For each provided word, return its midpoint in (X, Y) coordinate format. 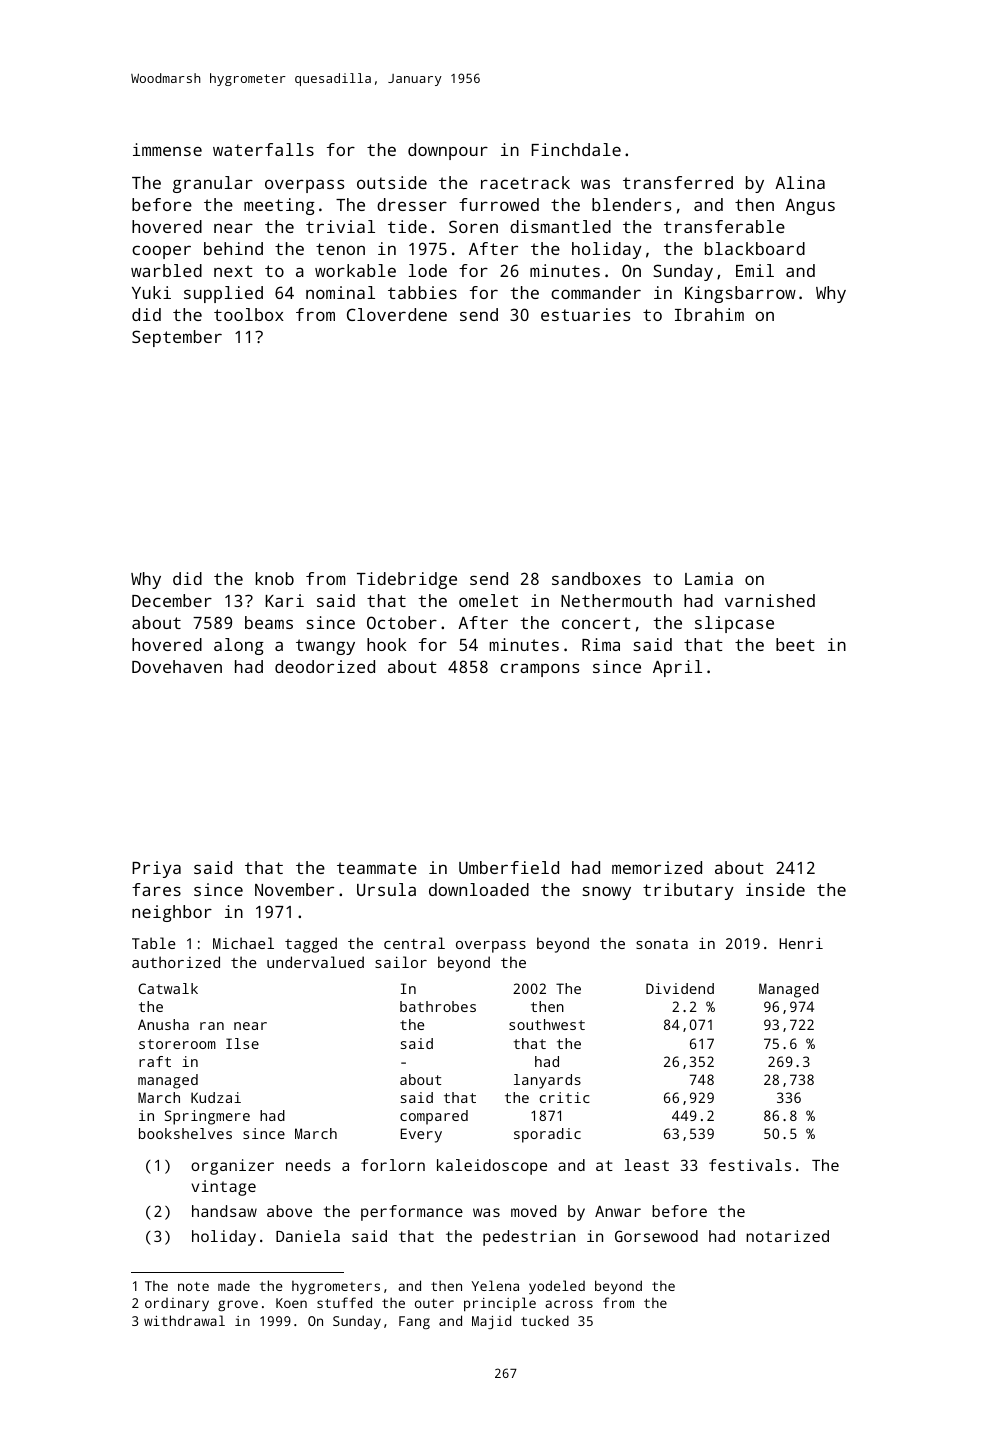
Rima (601, 644)
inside (775, 889)
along (239, 646)
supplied (223, 294)
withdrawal (184, 1320)
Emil (755, 270)
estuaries (585, 314)
